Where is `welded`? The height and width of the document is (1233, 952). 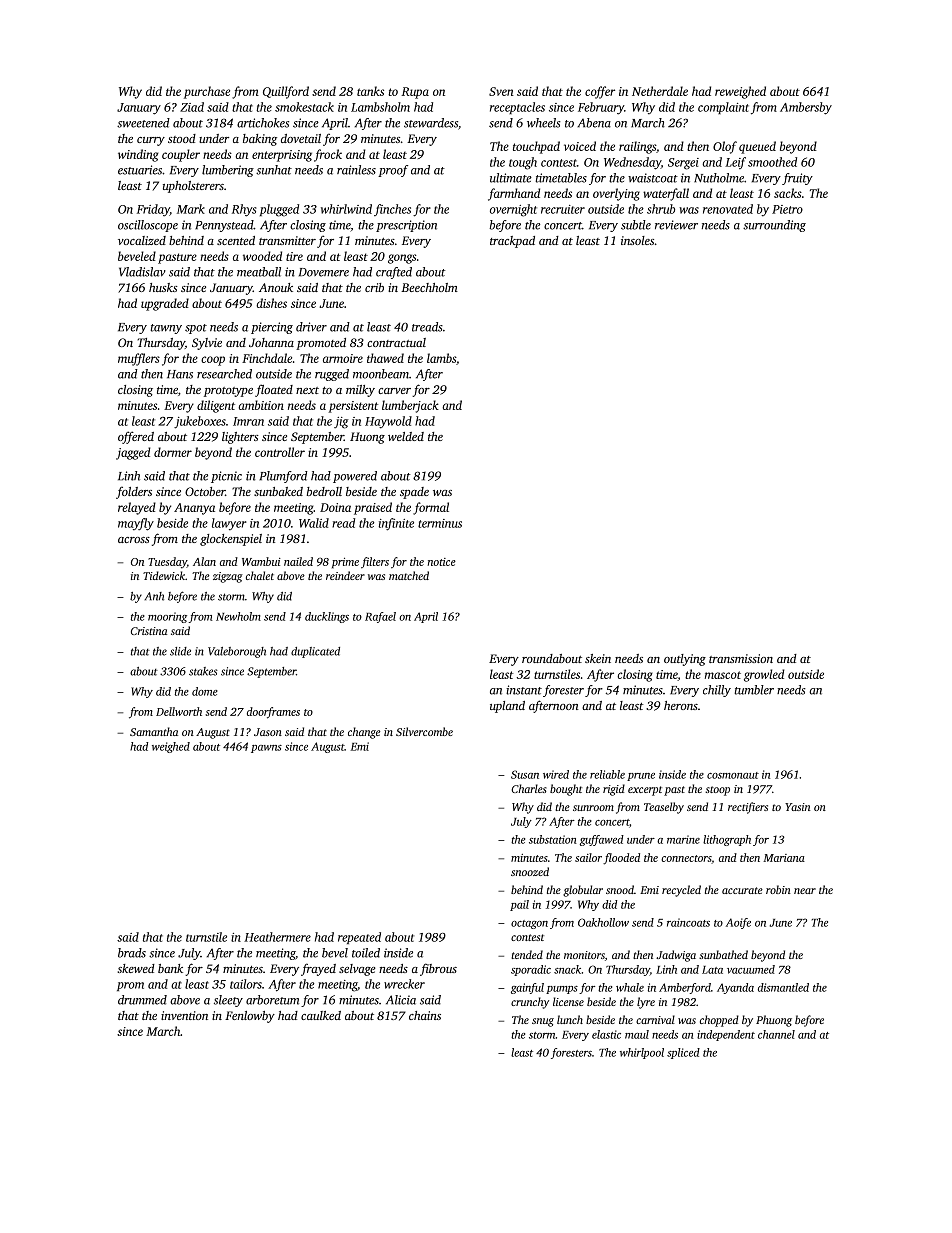 welded is located at coordinates (406, 436).
